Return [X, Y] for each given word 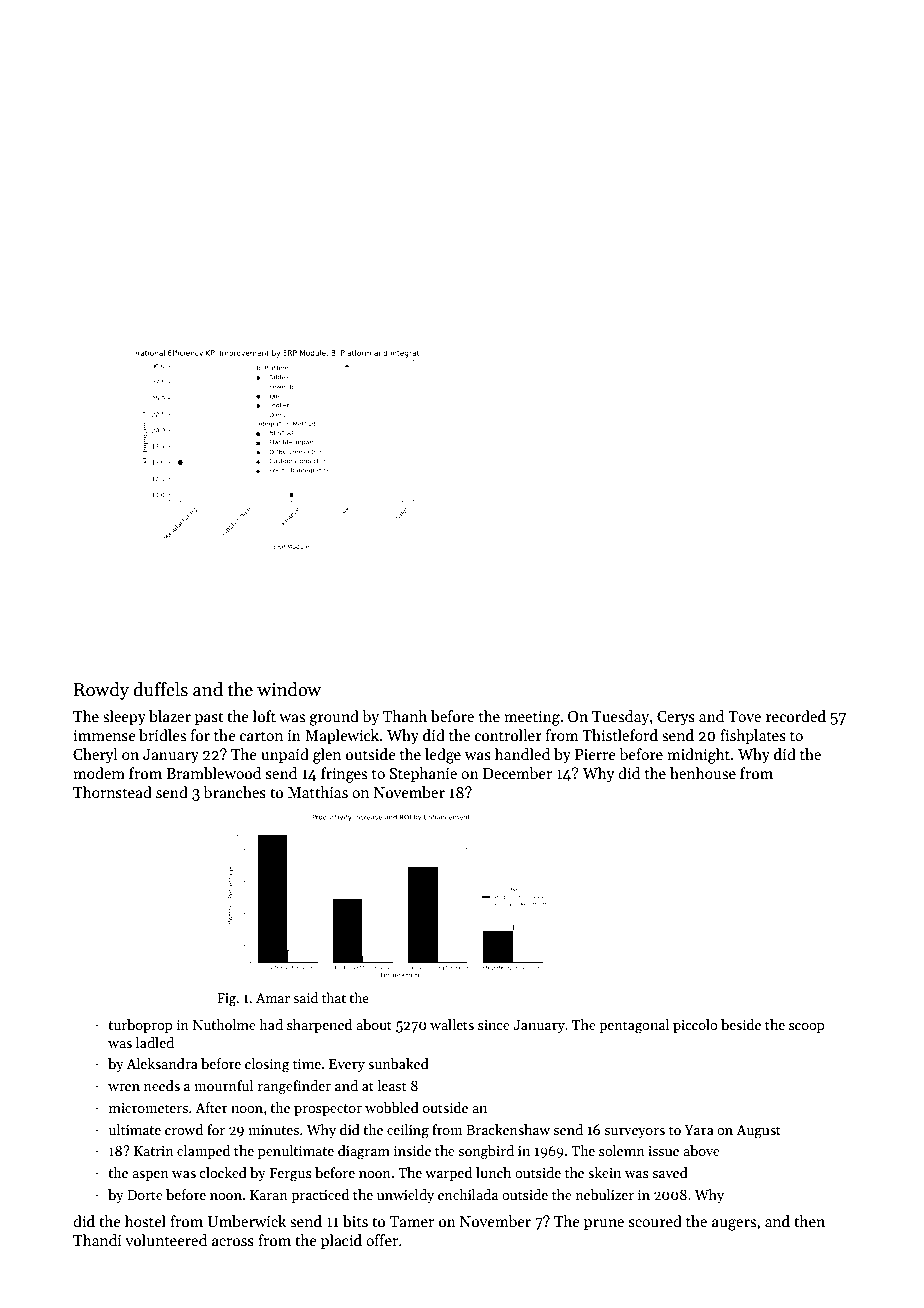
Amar [273, 998]
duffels [161, 689]
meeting [532, 718]
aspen [150, 1176]
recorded [796, 716]
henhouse [703, 773]
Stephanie [423, 774]
